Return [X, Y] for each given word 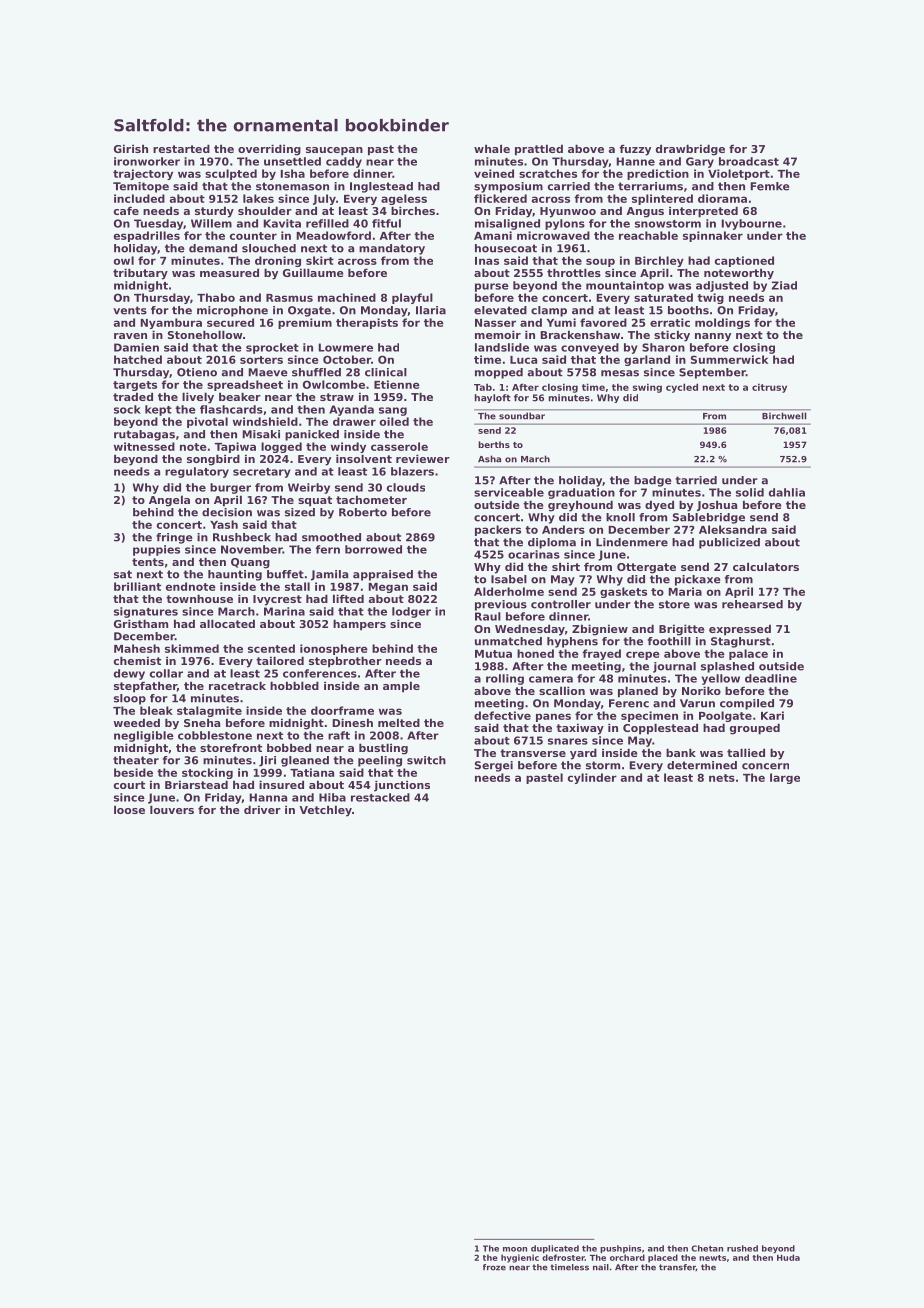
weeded [137, 722]
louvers [172, 809]
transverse [533, 753]
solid [750, 492]
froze [494, 1267]
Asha [489, 459]
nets [722, 778]
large [785, 778]
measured [229, 272]
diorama [722, 198]
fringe [174, 538]
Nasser [495, 323]
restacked [380, 797]
